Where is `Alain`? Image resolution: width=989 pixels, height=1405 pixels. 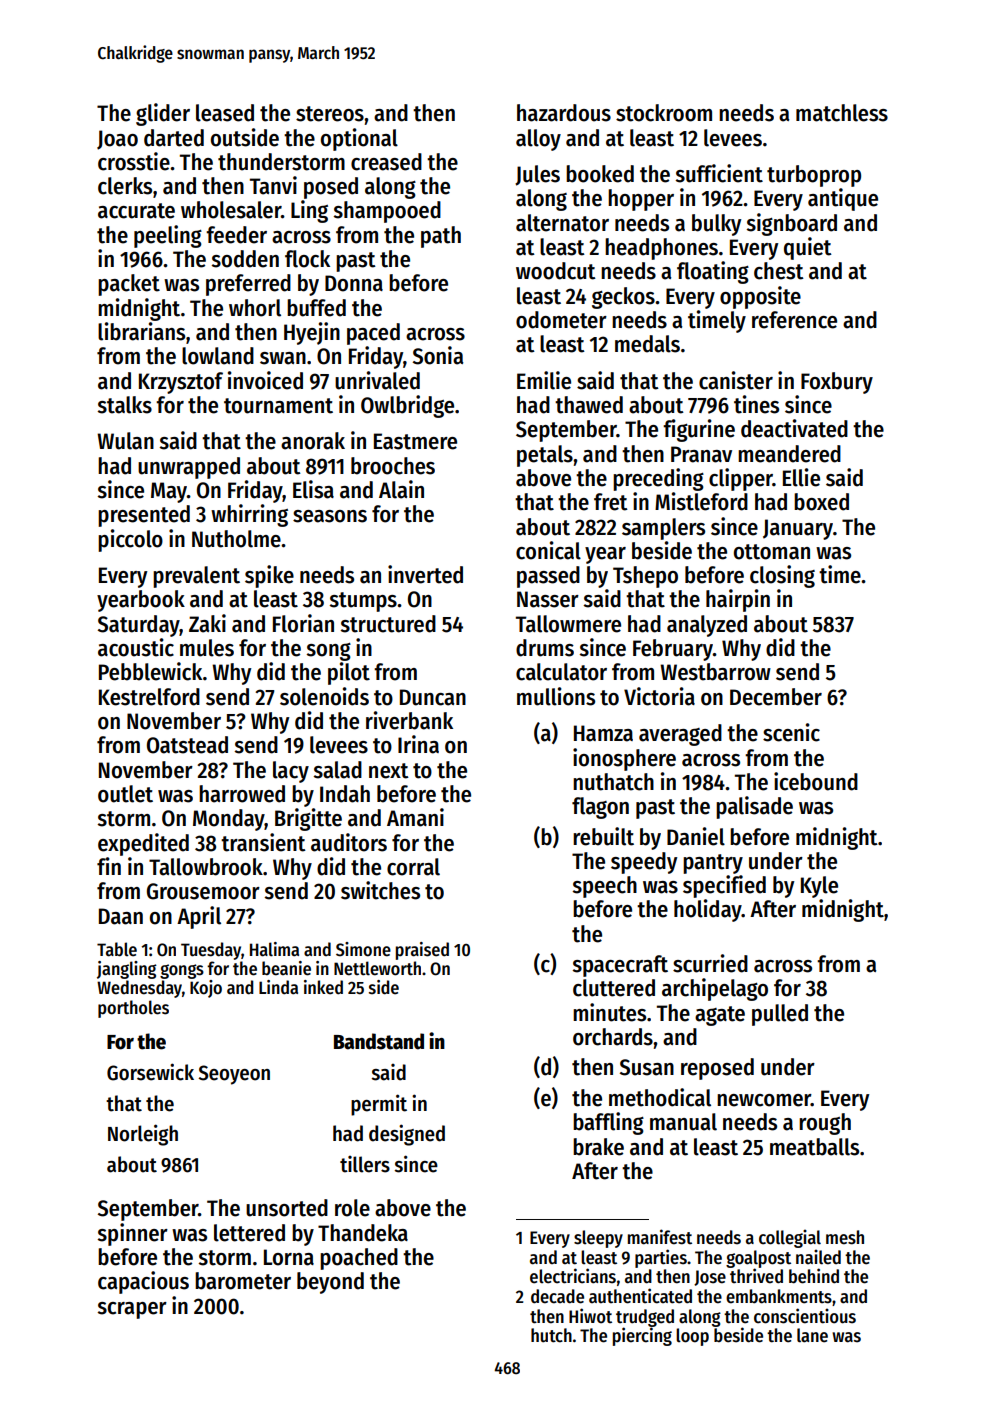
Alain is located at coordinates (401, 489).
